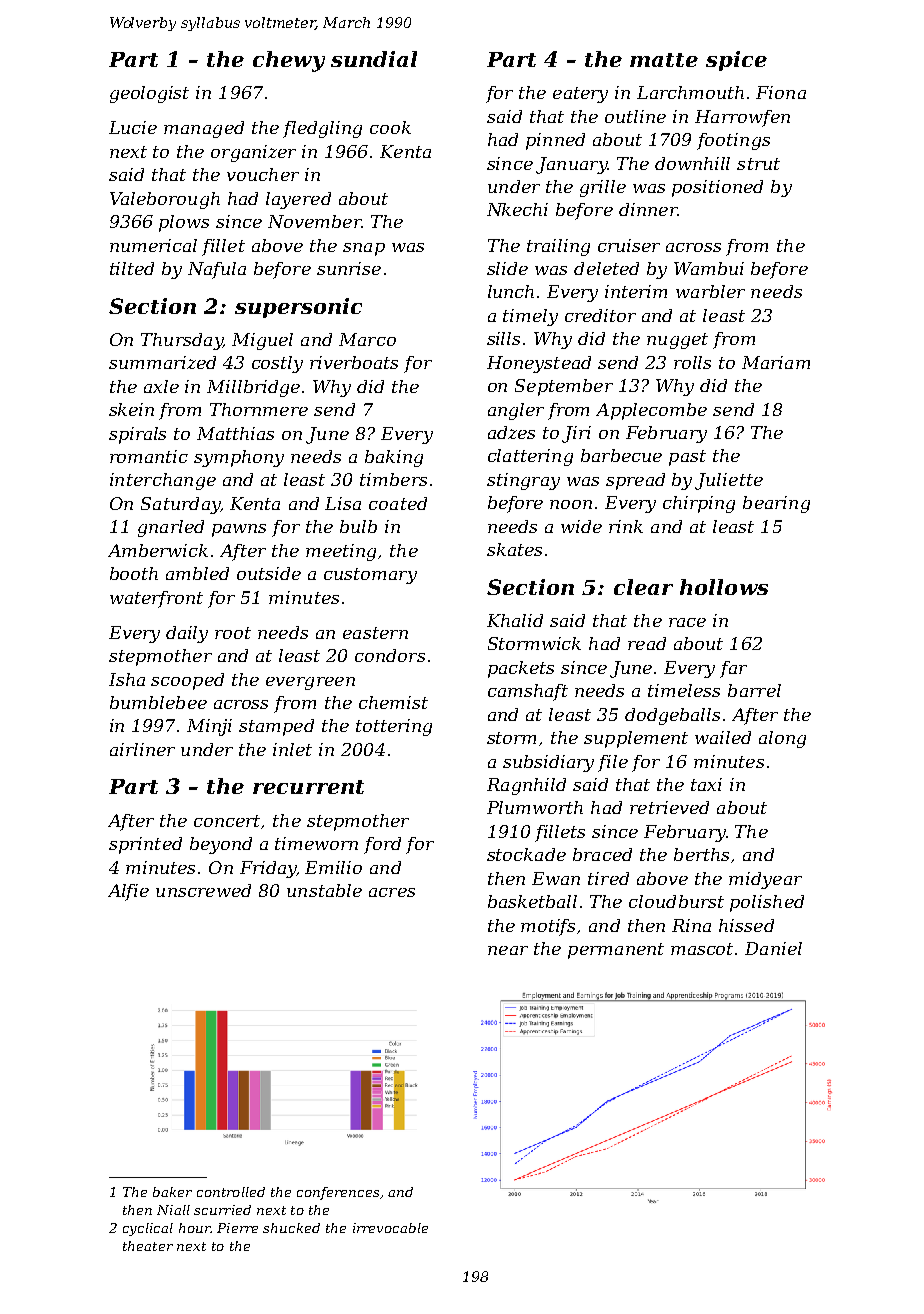  What do you see at coordinates (736, 61) in the document?
I see `spice` at bounding box center [736, 61].
